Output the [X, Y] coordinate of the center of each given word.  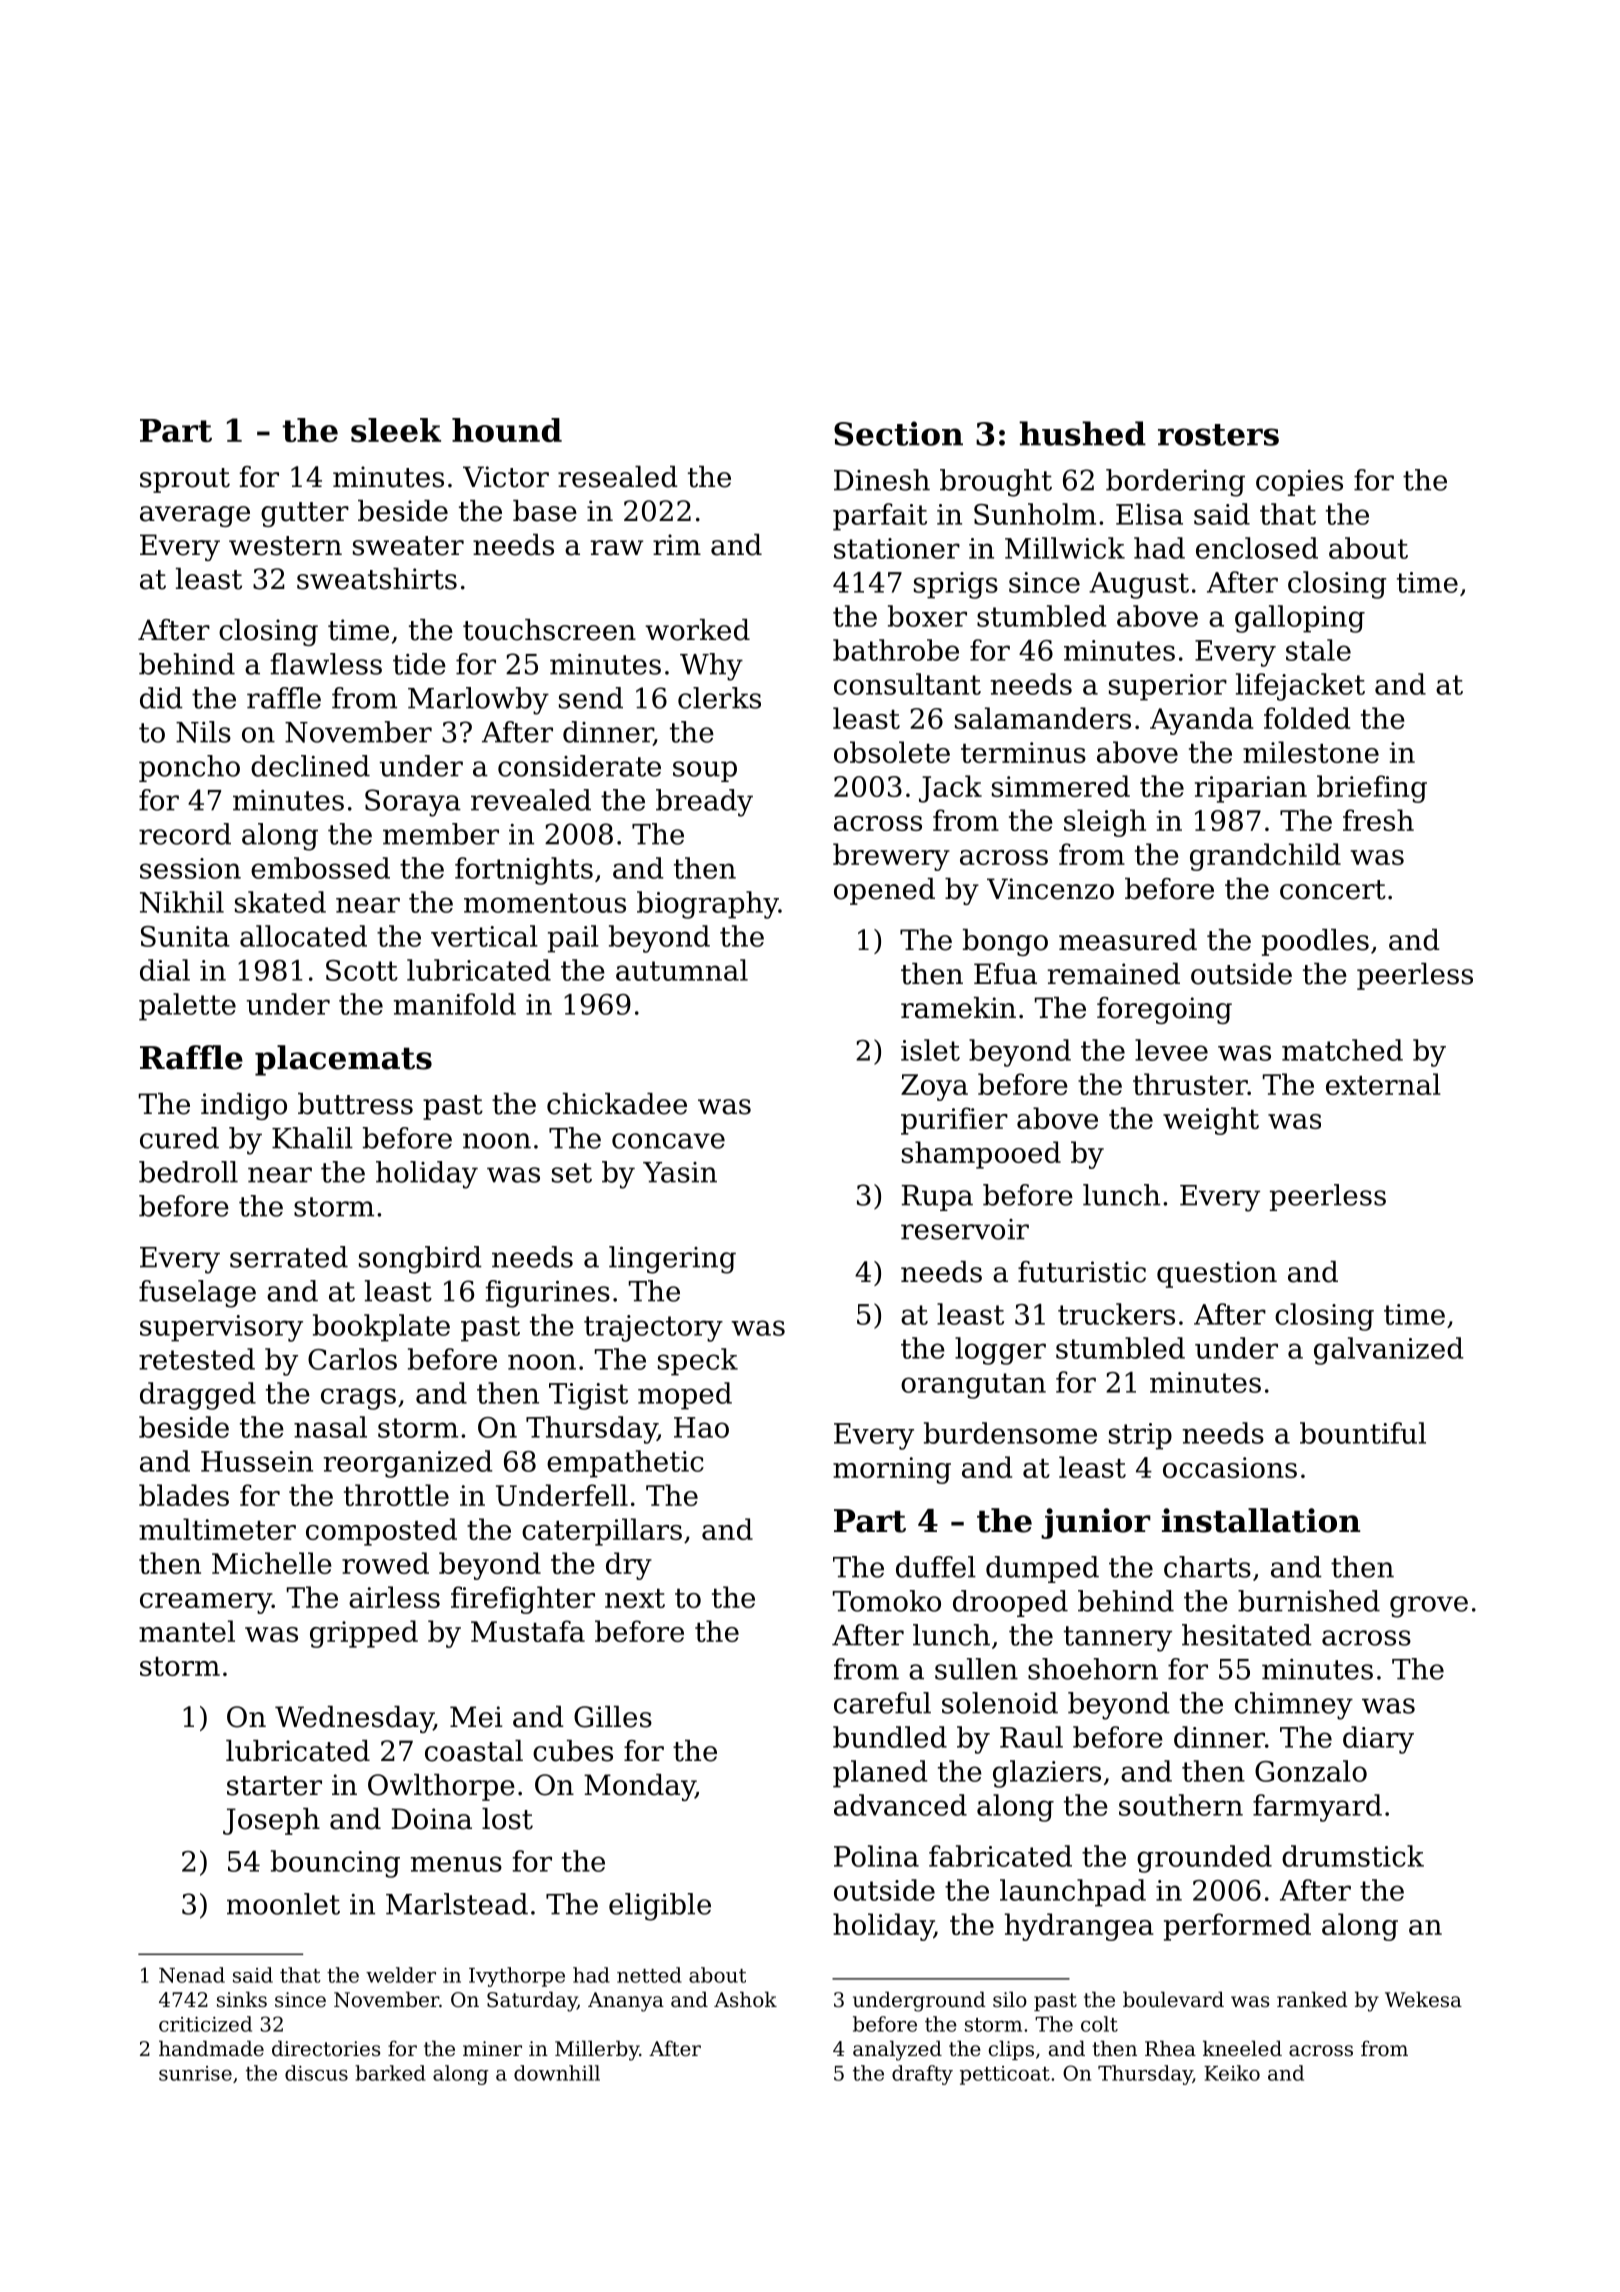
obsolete [892, 752]
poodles [1315, 942]
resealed [618, 477]
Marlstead [457, 1904]
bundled [890, 1737]
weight [1211, 1121]
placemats [343, 1060]
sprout [185, 480]
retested [197, 1359]
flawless [326, 664]
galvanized [1389, 1351]
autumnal [682, 970]
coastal [474, 1751]
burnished [1309, 1601]
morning [892, 1470]
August [1139, 585]
